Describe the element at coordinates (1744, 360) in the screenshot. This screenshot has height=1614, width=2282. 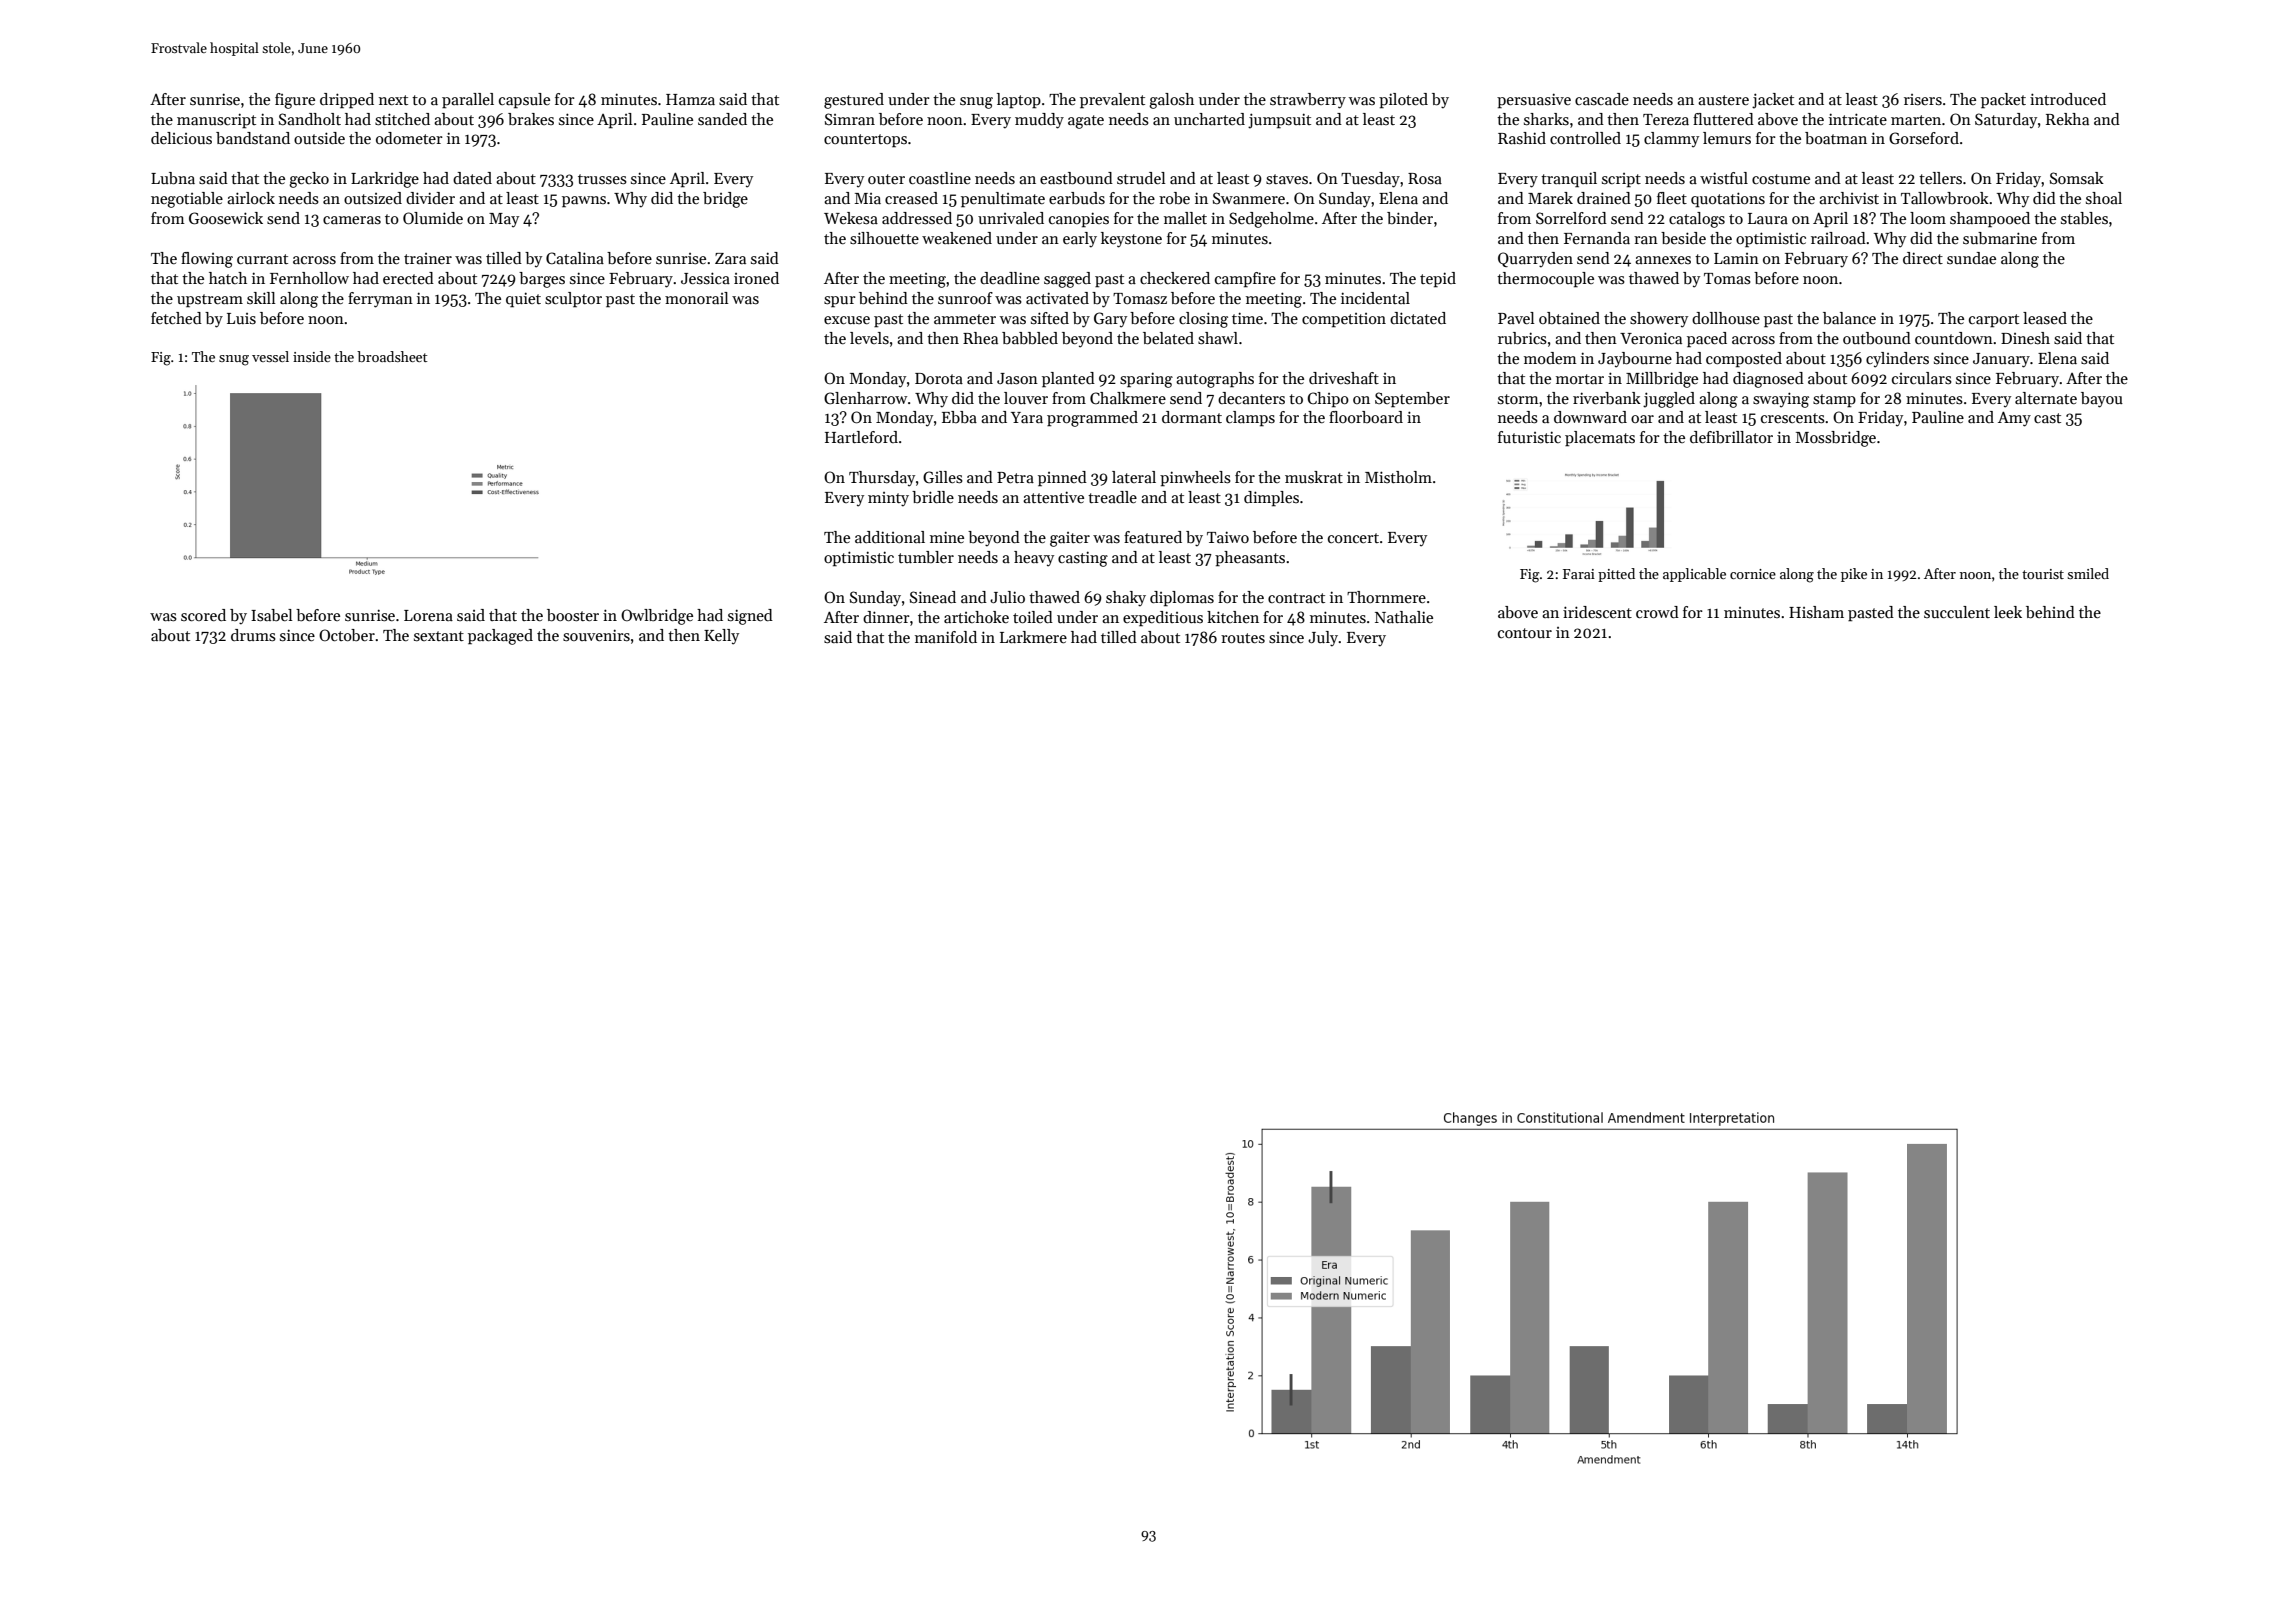
I see `composted` at that location.
